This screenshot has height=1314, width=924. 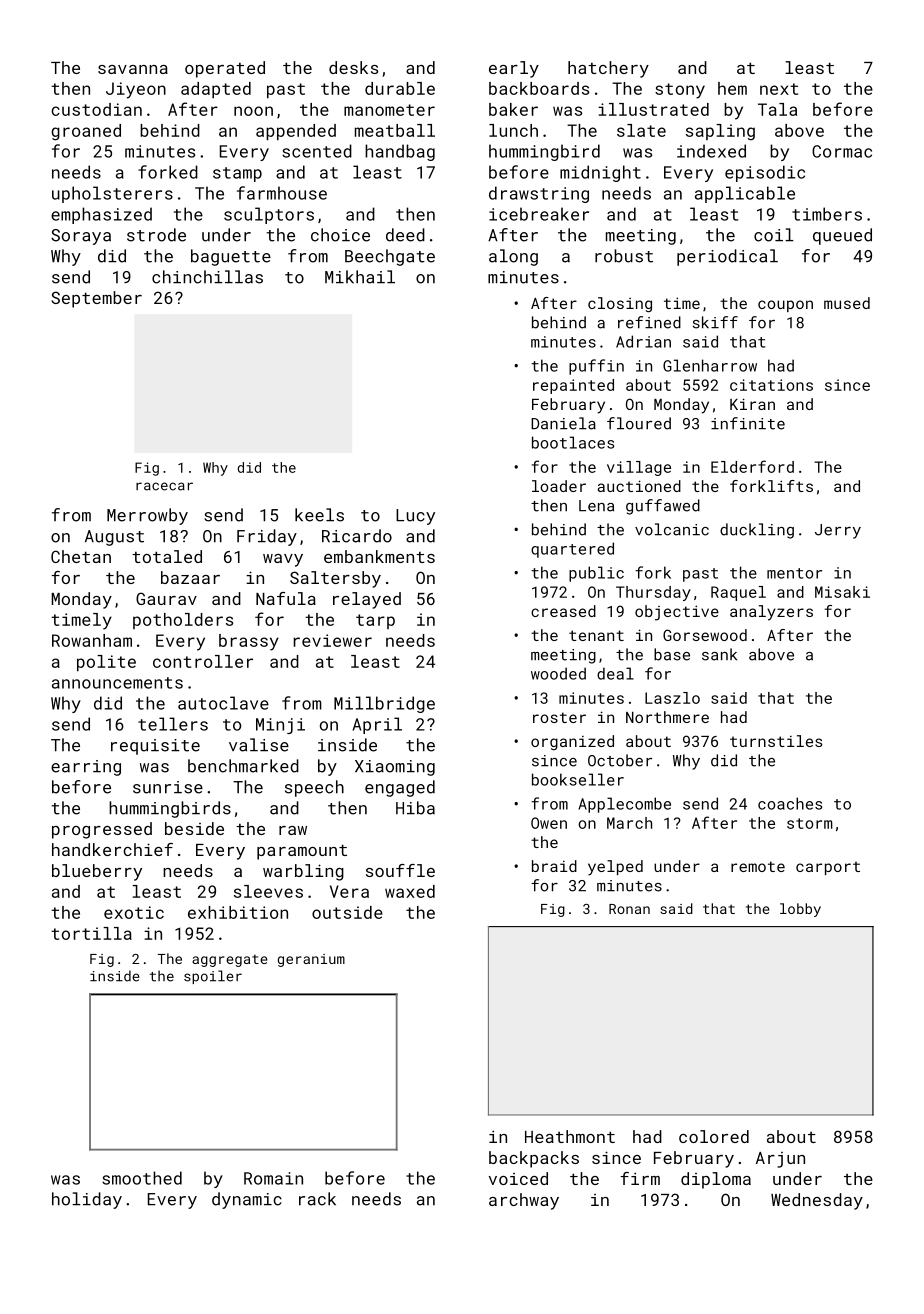 I want to click on baker, so click(x=513, y=109).
